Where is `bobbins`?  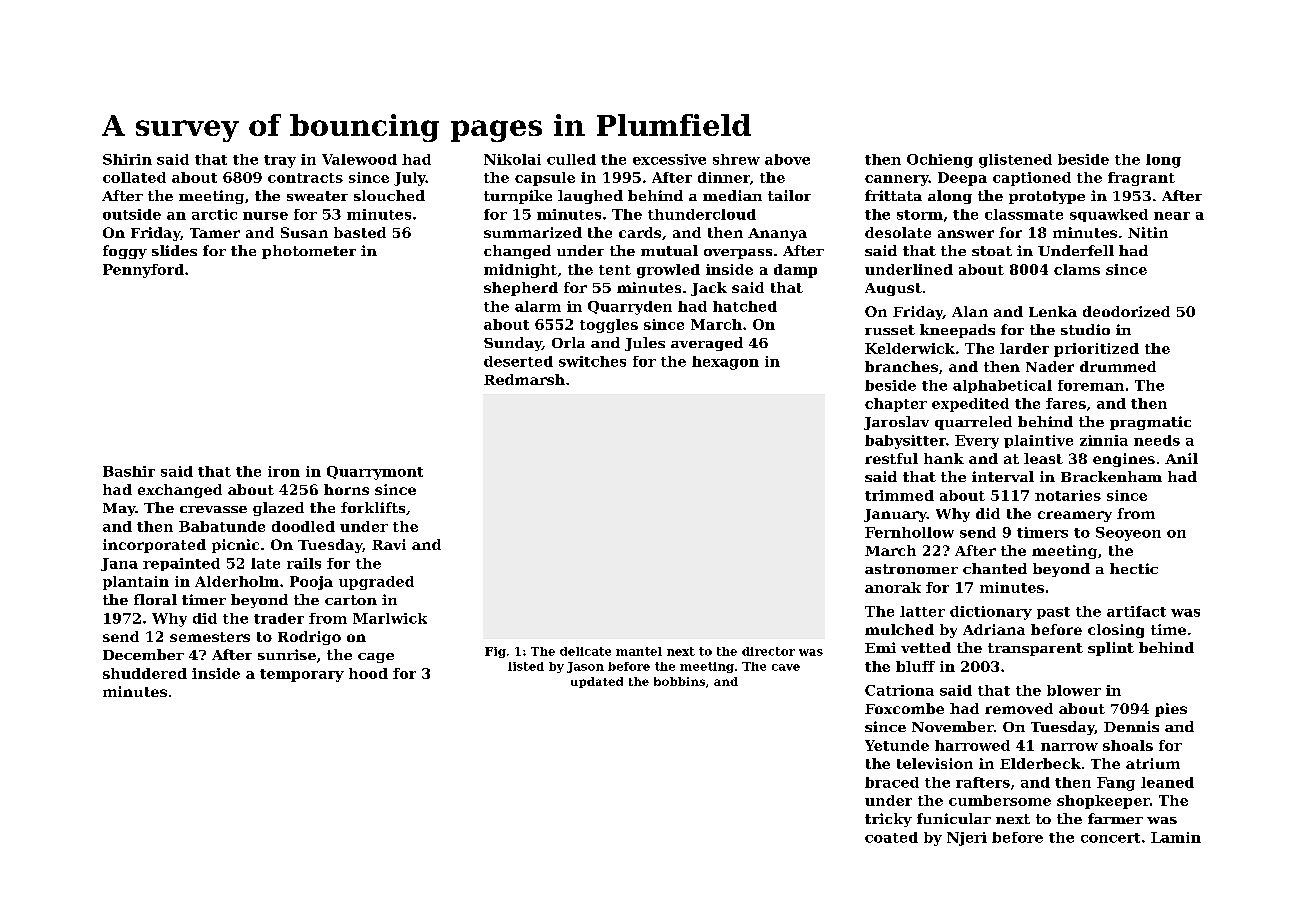
bobbins is located at coordinates (679, 681).
